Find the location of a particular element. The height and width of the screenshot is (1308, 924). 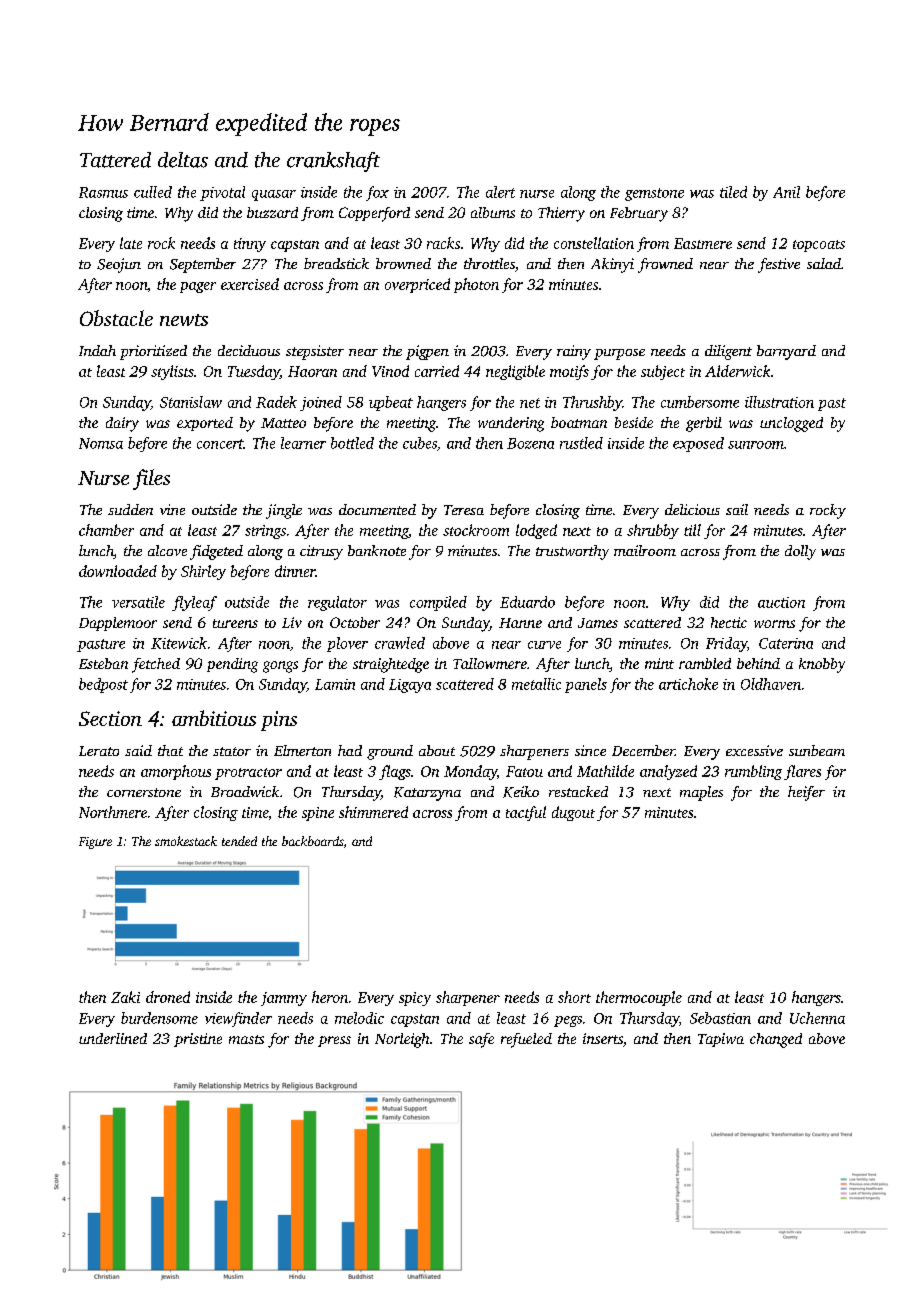

changed is located at coordinates (776, 1040).
